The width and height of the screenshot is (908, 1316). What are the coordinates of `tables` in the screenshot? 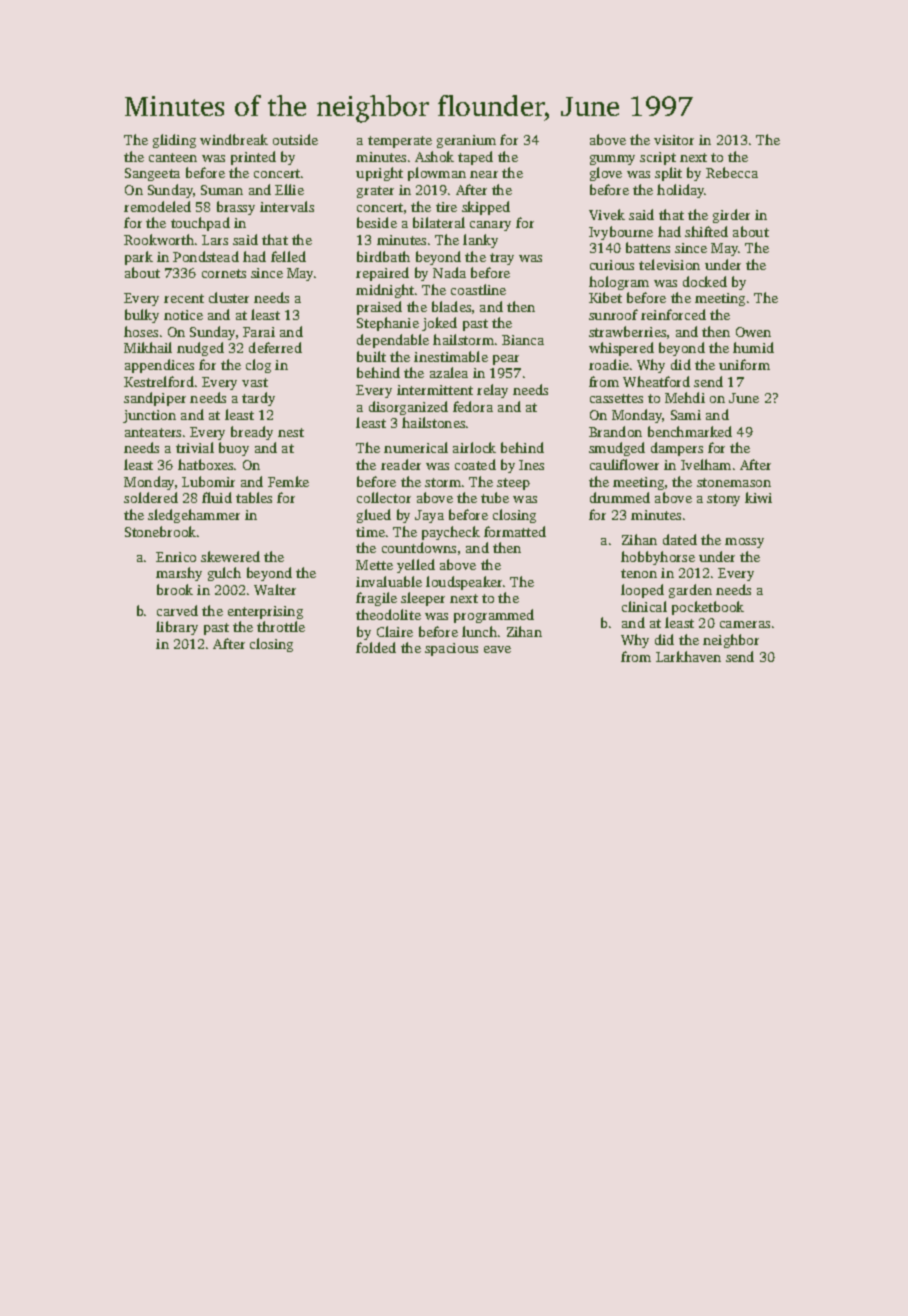 It's located at (254, 497).
